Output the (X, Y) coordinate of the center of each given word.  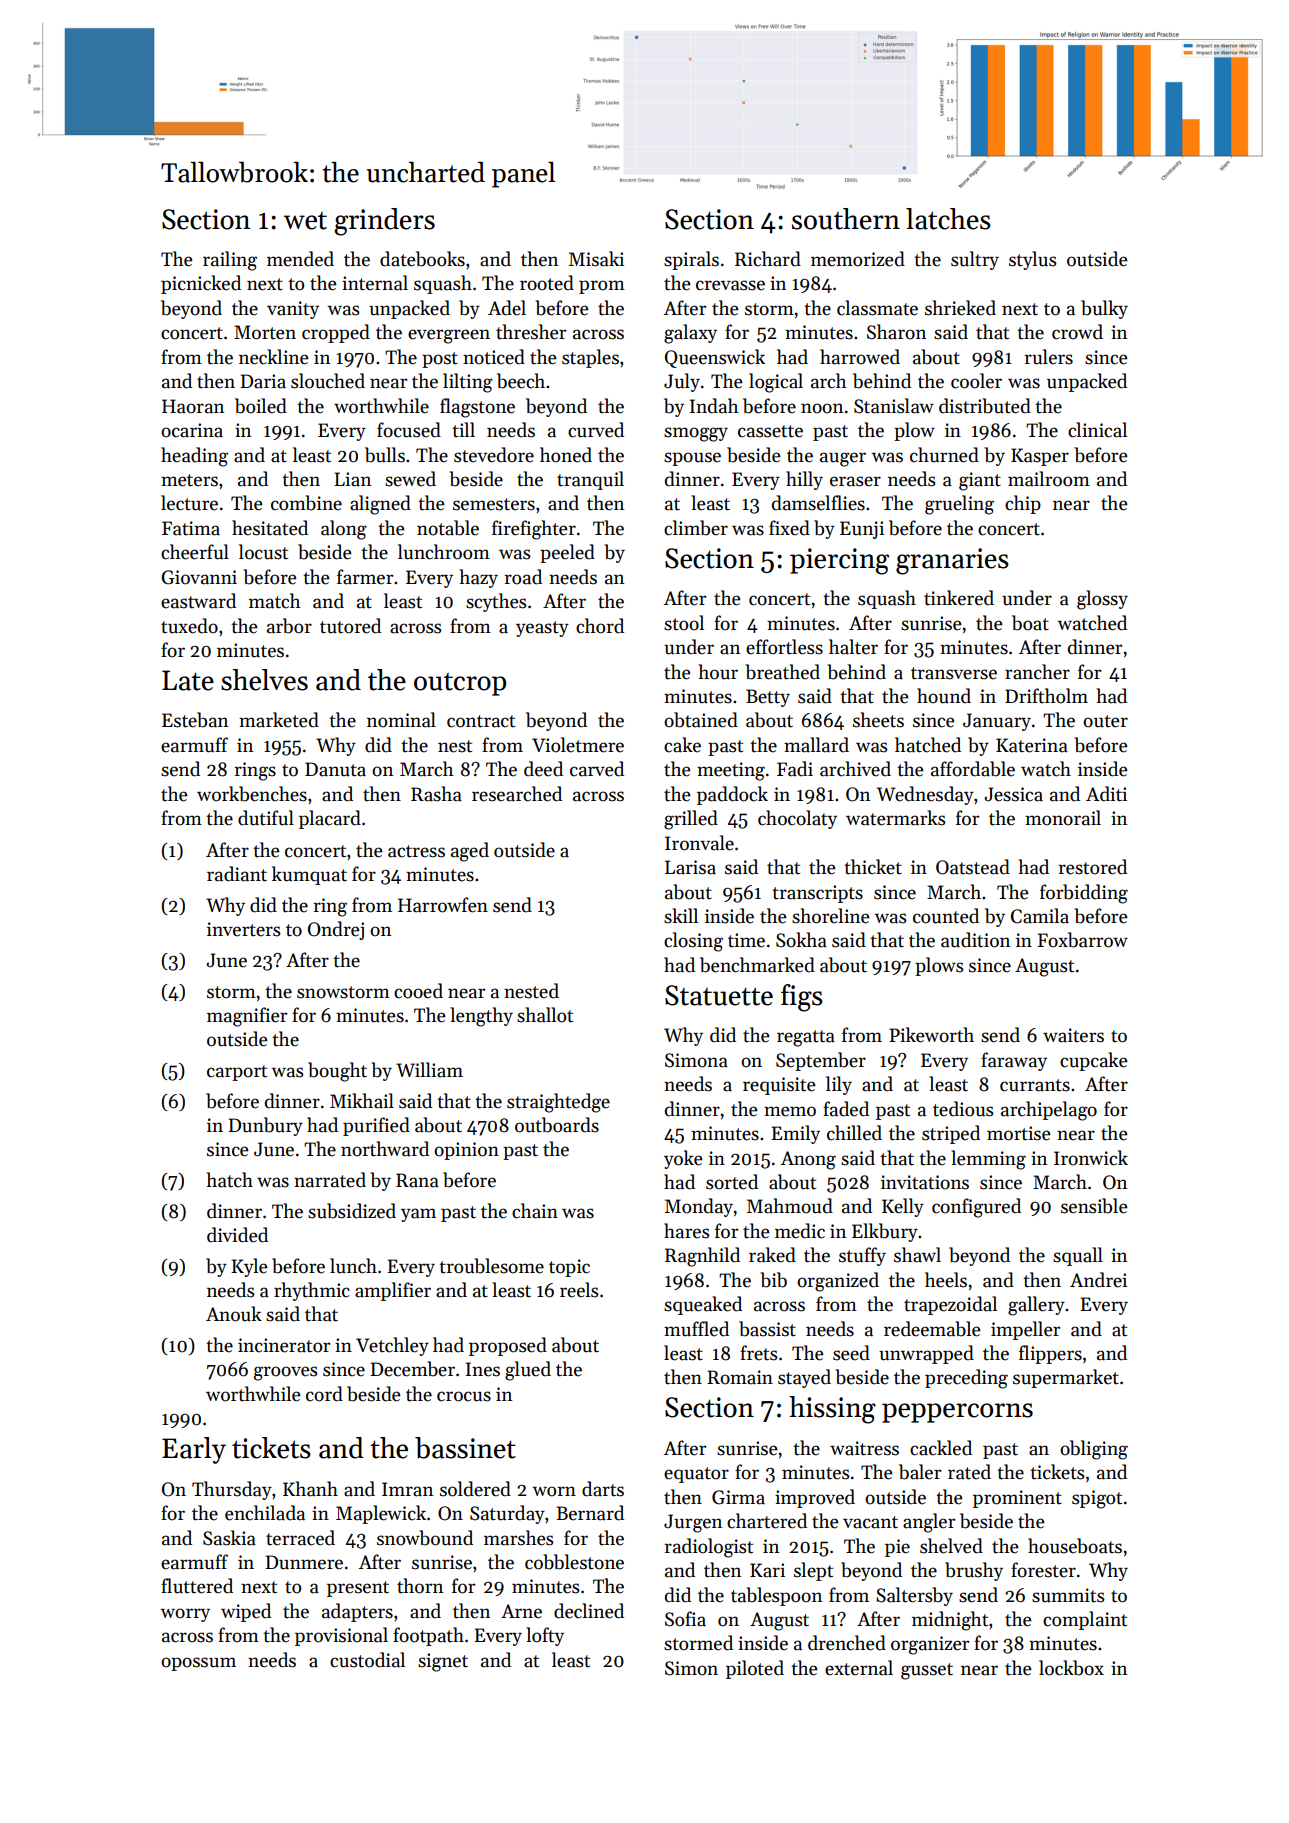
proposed (508, 1346)
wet (305, 221)
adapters (357, 1612)
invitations (925, 1182)
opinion (466, 1151)
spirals (691, 260)
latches (948, 219)
